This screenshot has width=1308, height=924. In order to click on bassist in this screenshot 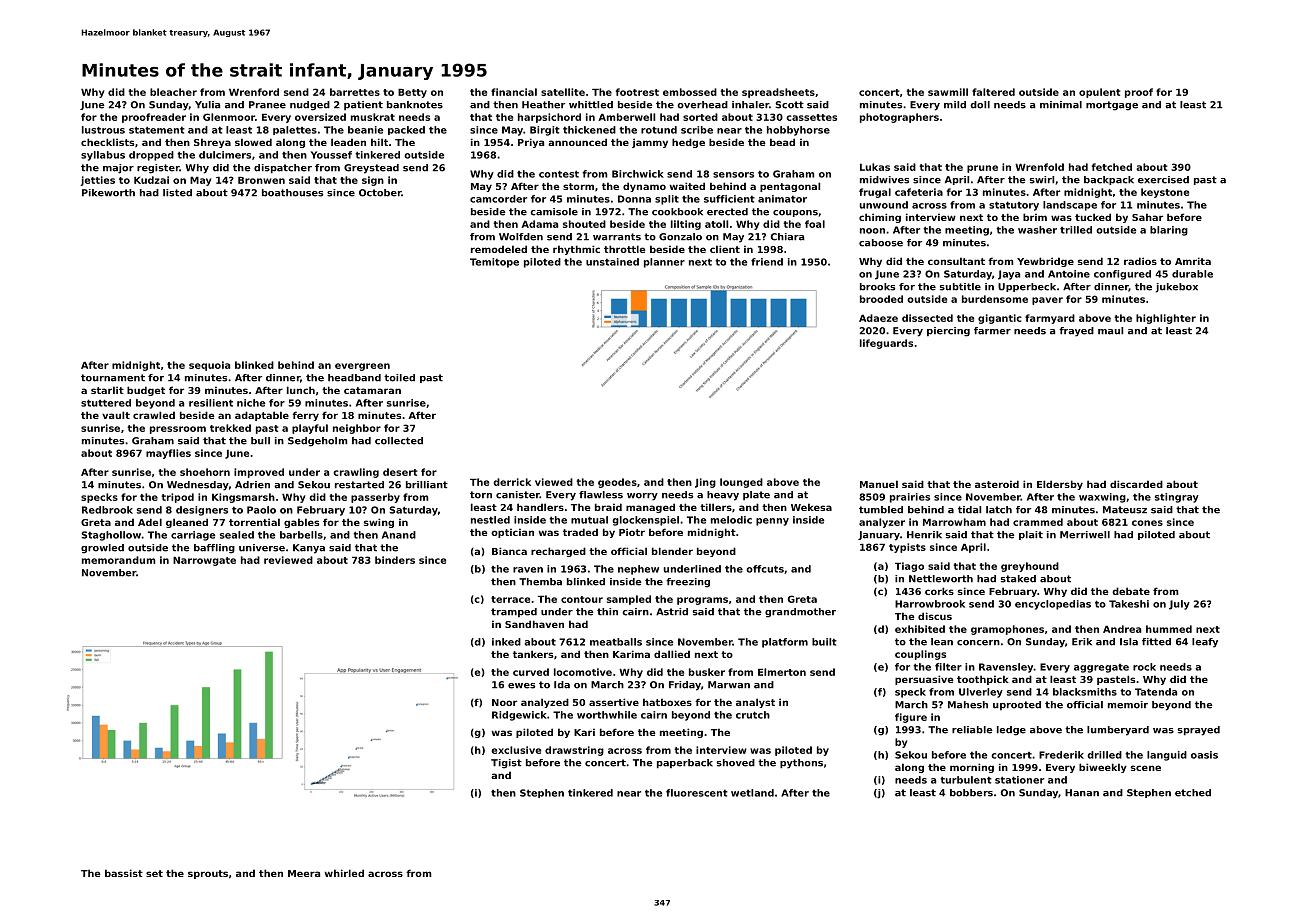, I will do `click(124, 873)`.
